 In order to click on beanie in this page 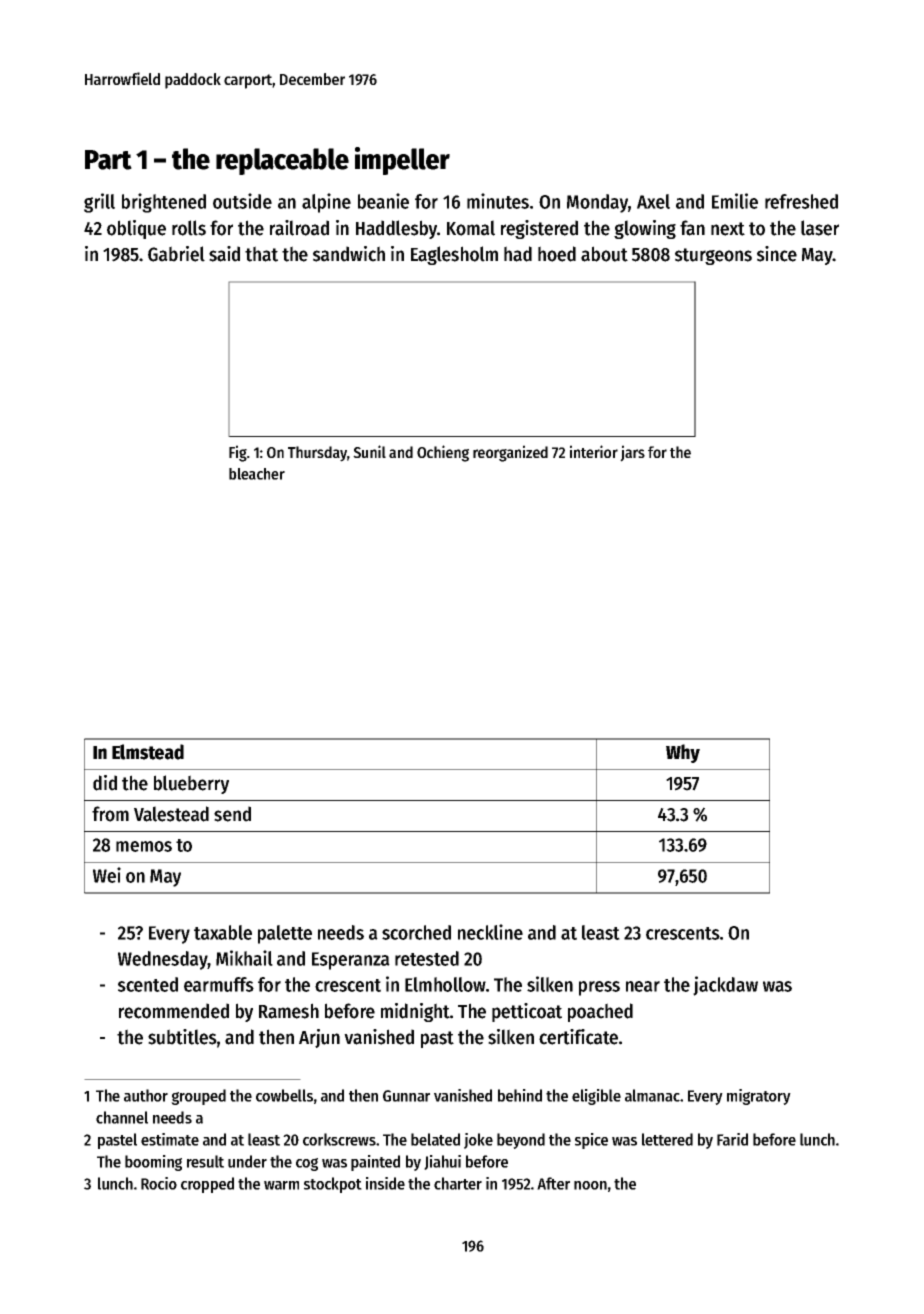, I will do `click(383, 201)`.
